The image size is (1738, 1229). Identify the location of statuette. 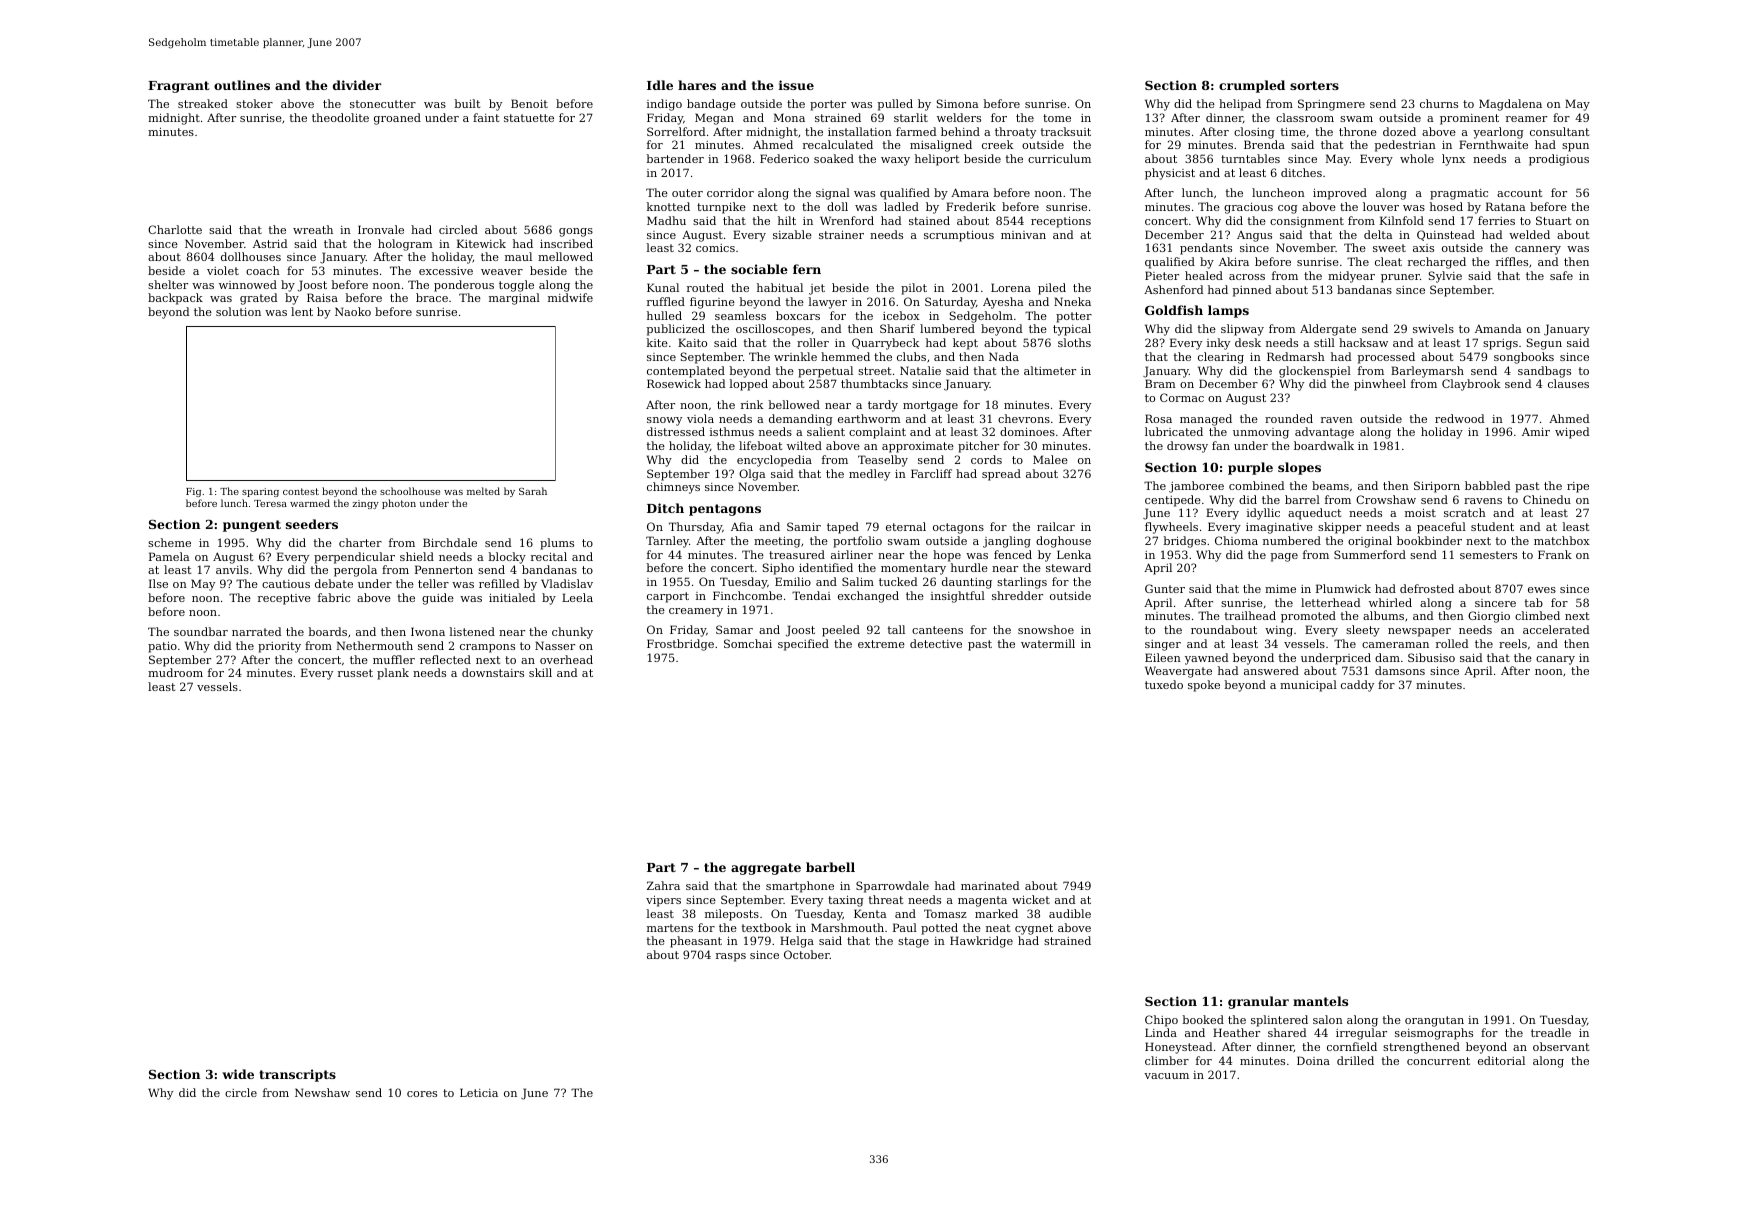
(529, 118).
